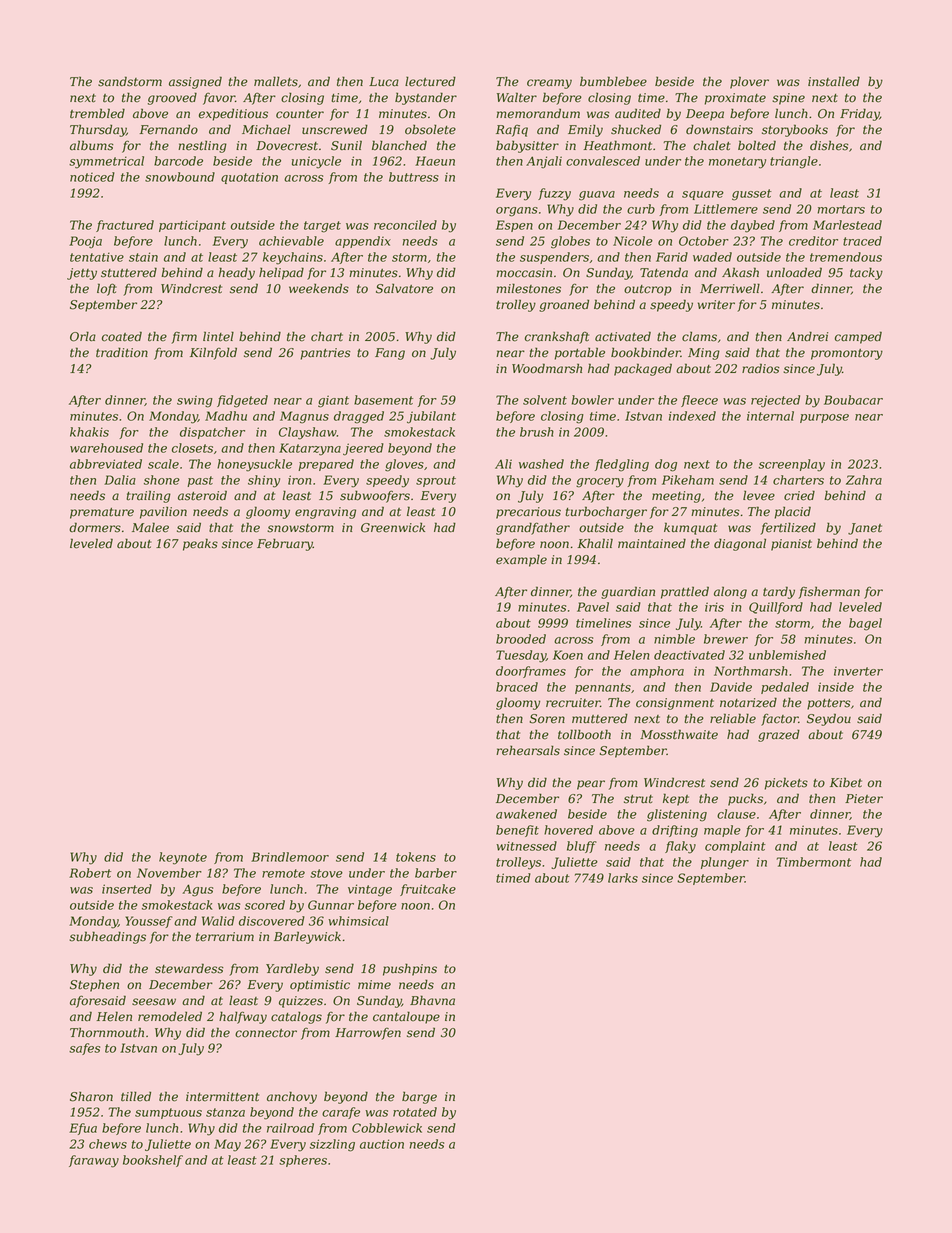 The image size is (952, 1233). I want to click on barge, so click(419, 1098).
